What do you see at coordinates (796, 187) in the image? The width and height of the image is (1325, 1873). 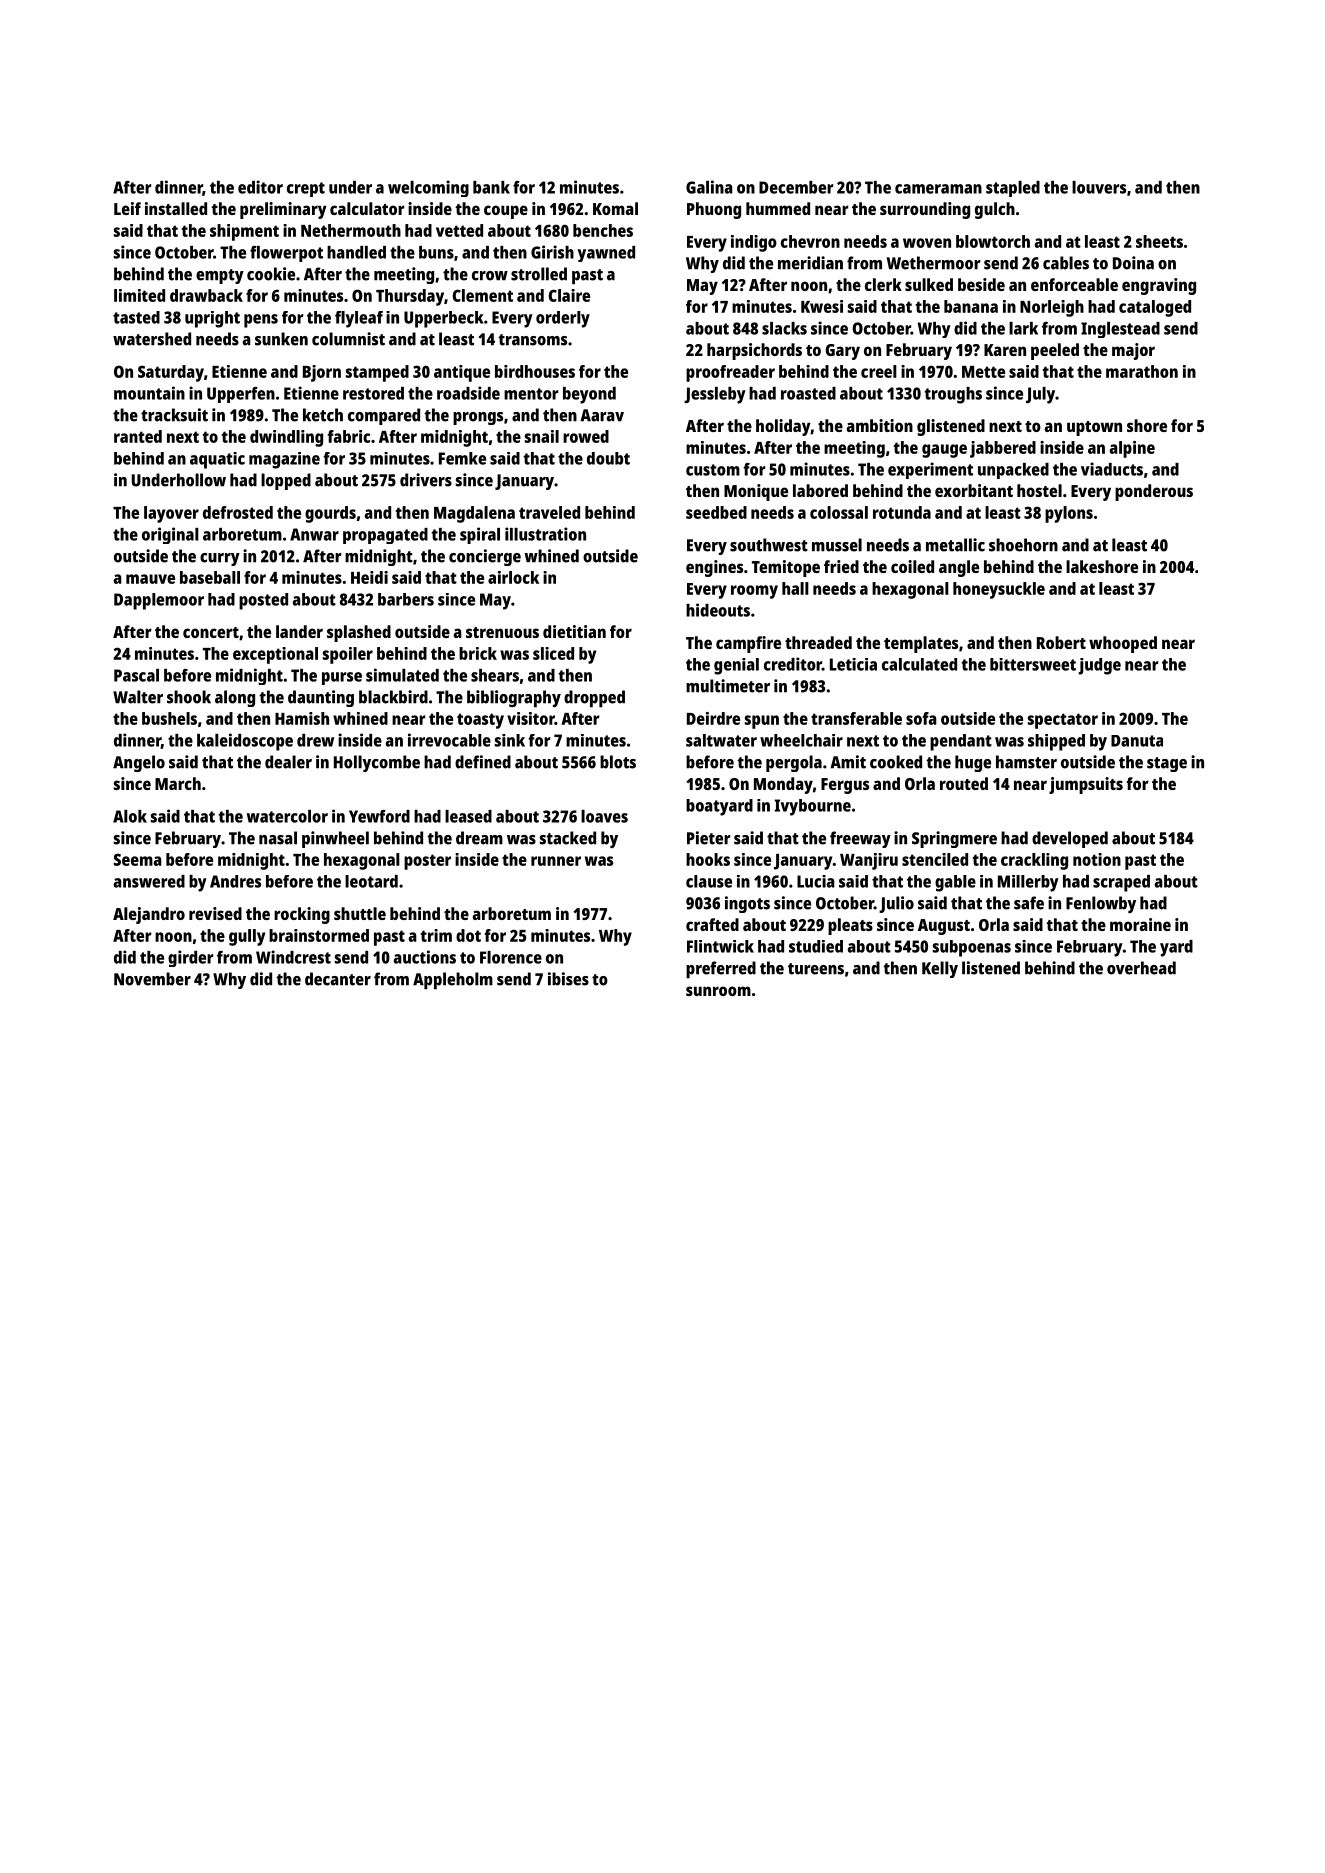 I see `December` at bounding box center [796, 187].
